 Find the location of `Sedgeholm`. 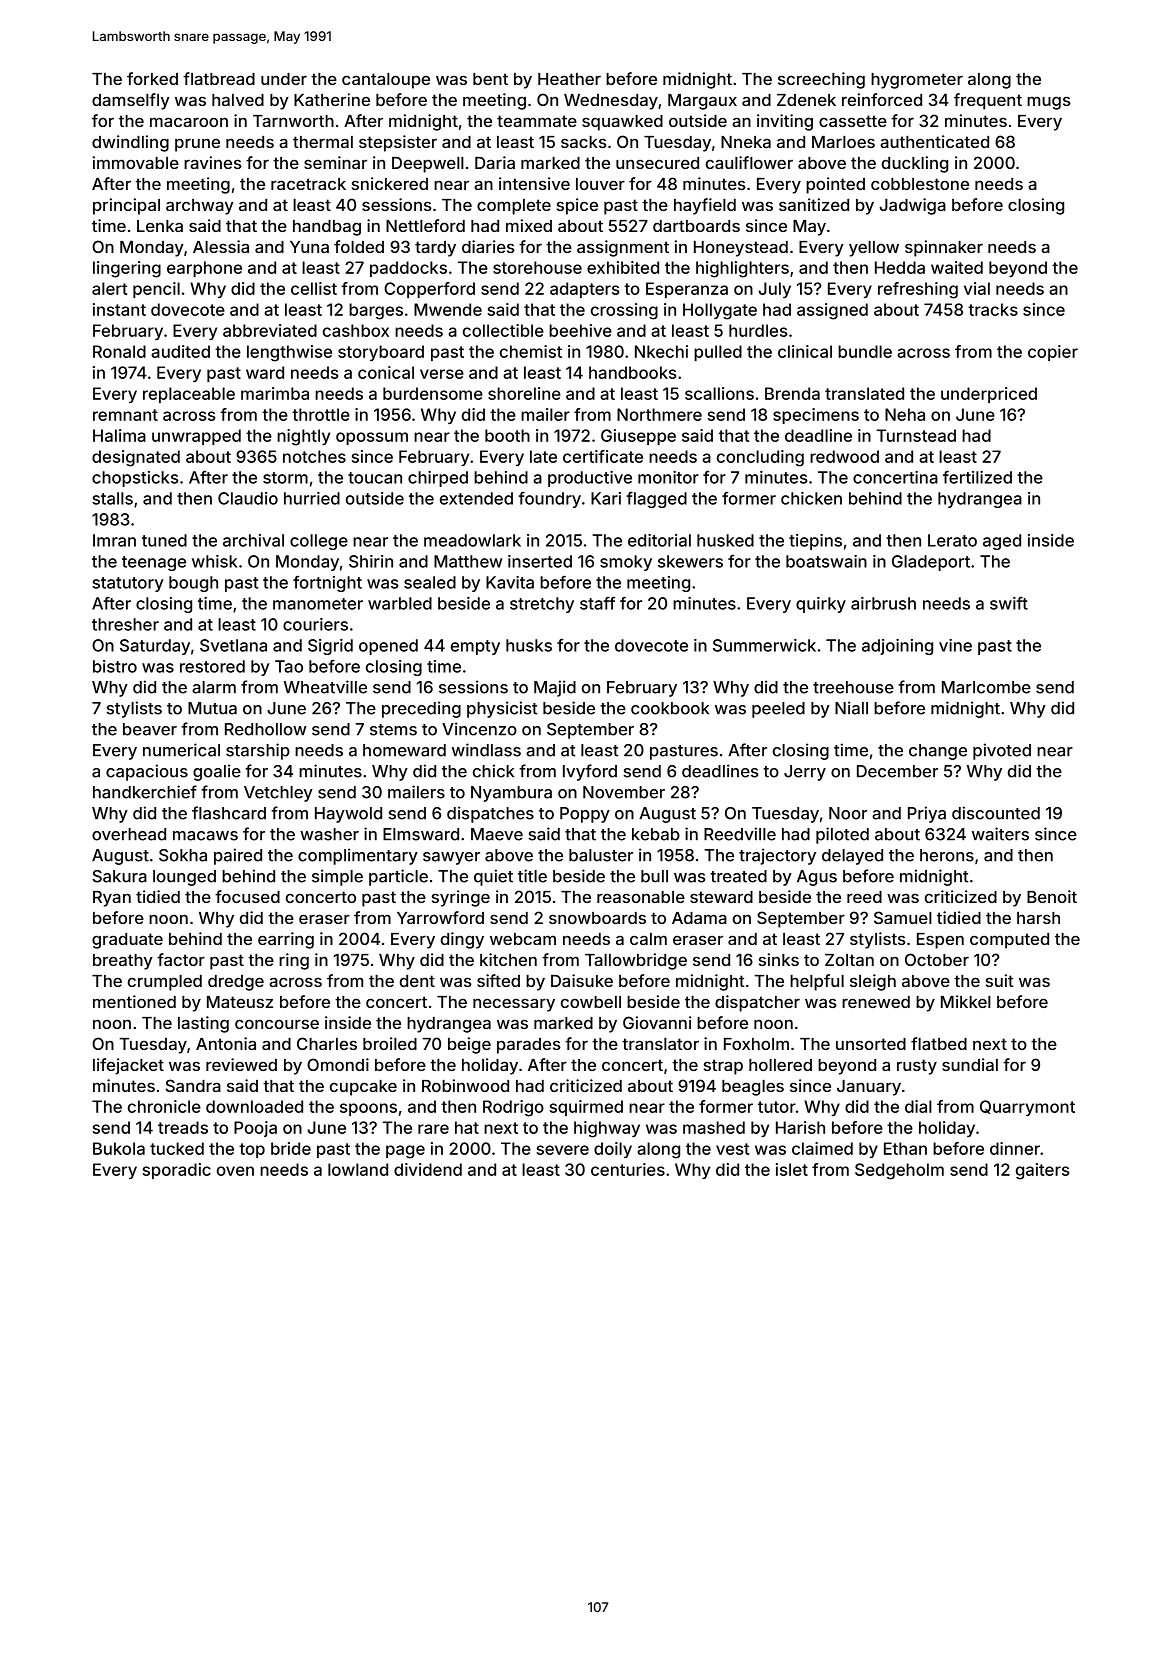

Sedgeholm is located at coordinates (899, 1171).
